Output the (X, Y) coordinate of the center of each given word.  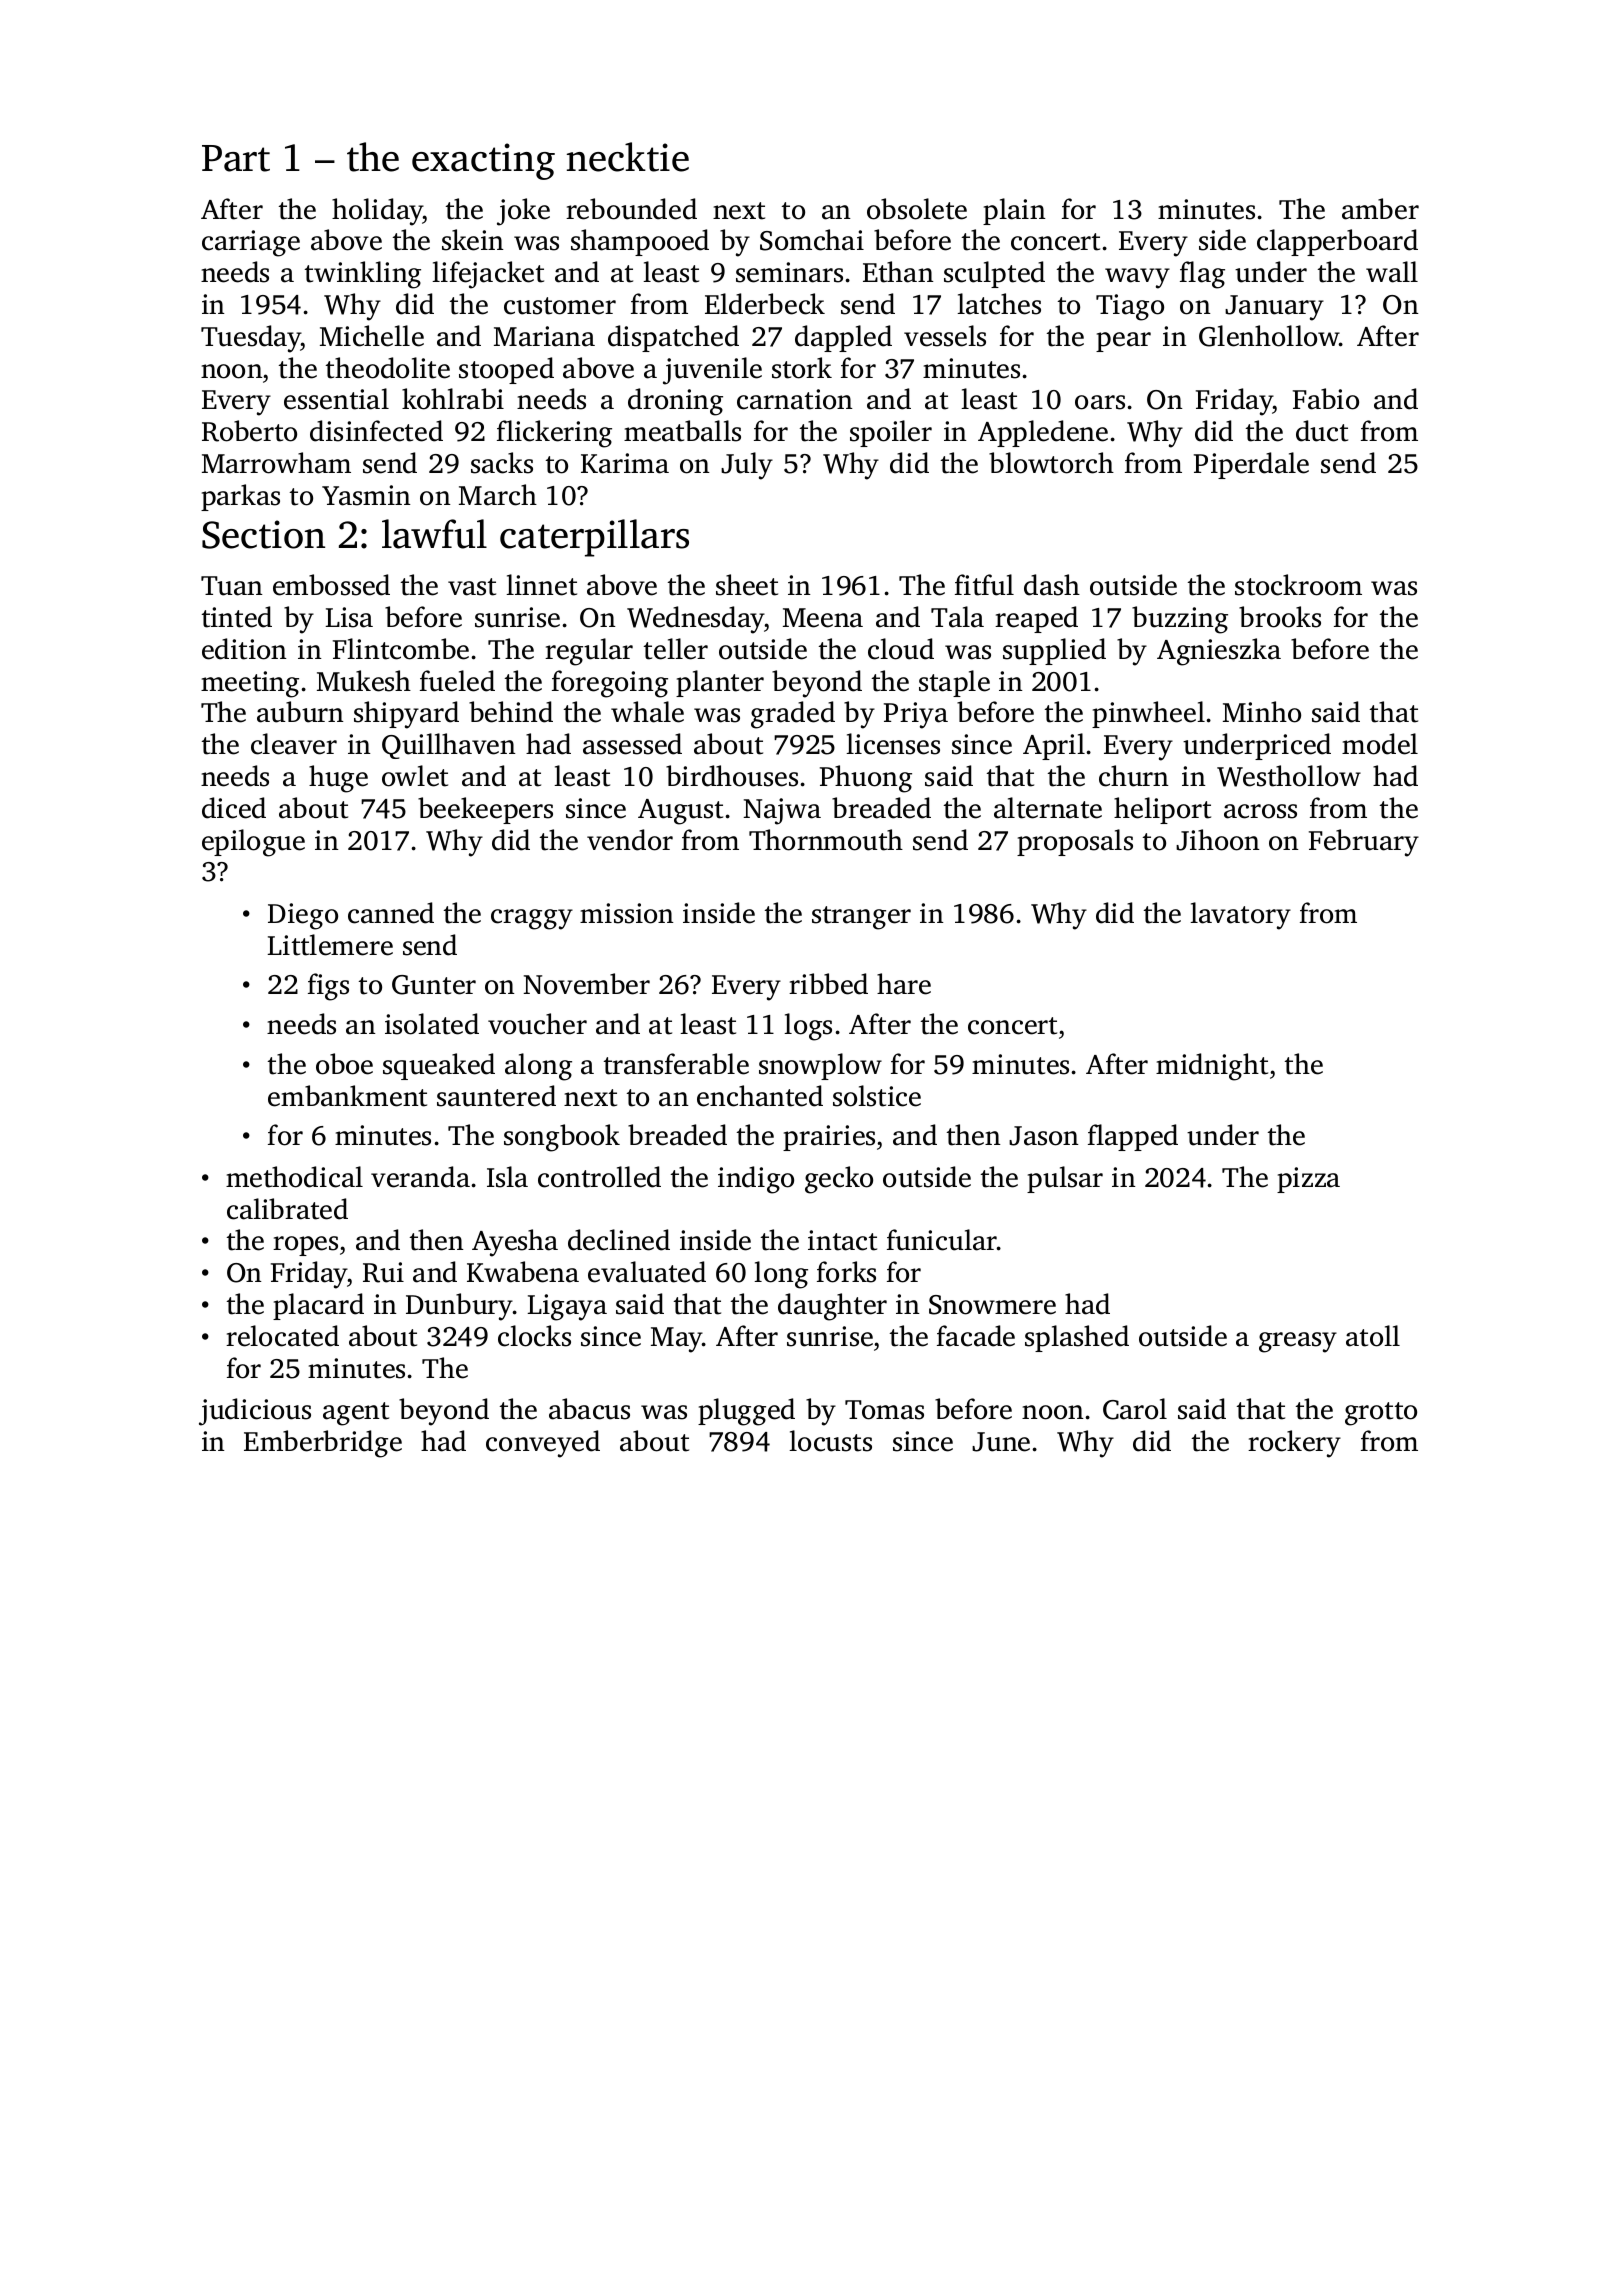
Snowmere (992, 1305)
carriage (251, 243)
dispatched (673, 338)
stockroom (1298, 585)
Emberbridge (323, 1444)
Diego (303, 916)
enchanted (760, 1096)
